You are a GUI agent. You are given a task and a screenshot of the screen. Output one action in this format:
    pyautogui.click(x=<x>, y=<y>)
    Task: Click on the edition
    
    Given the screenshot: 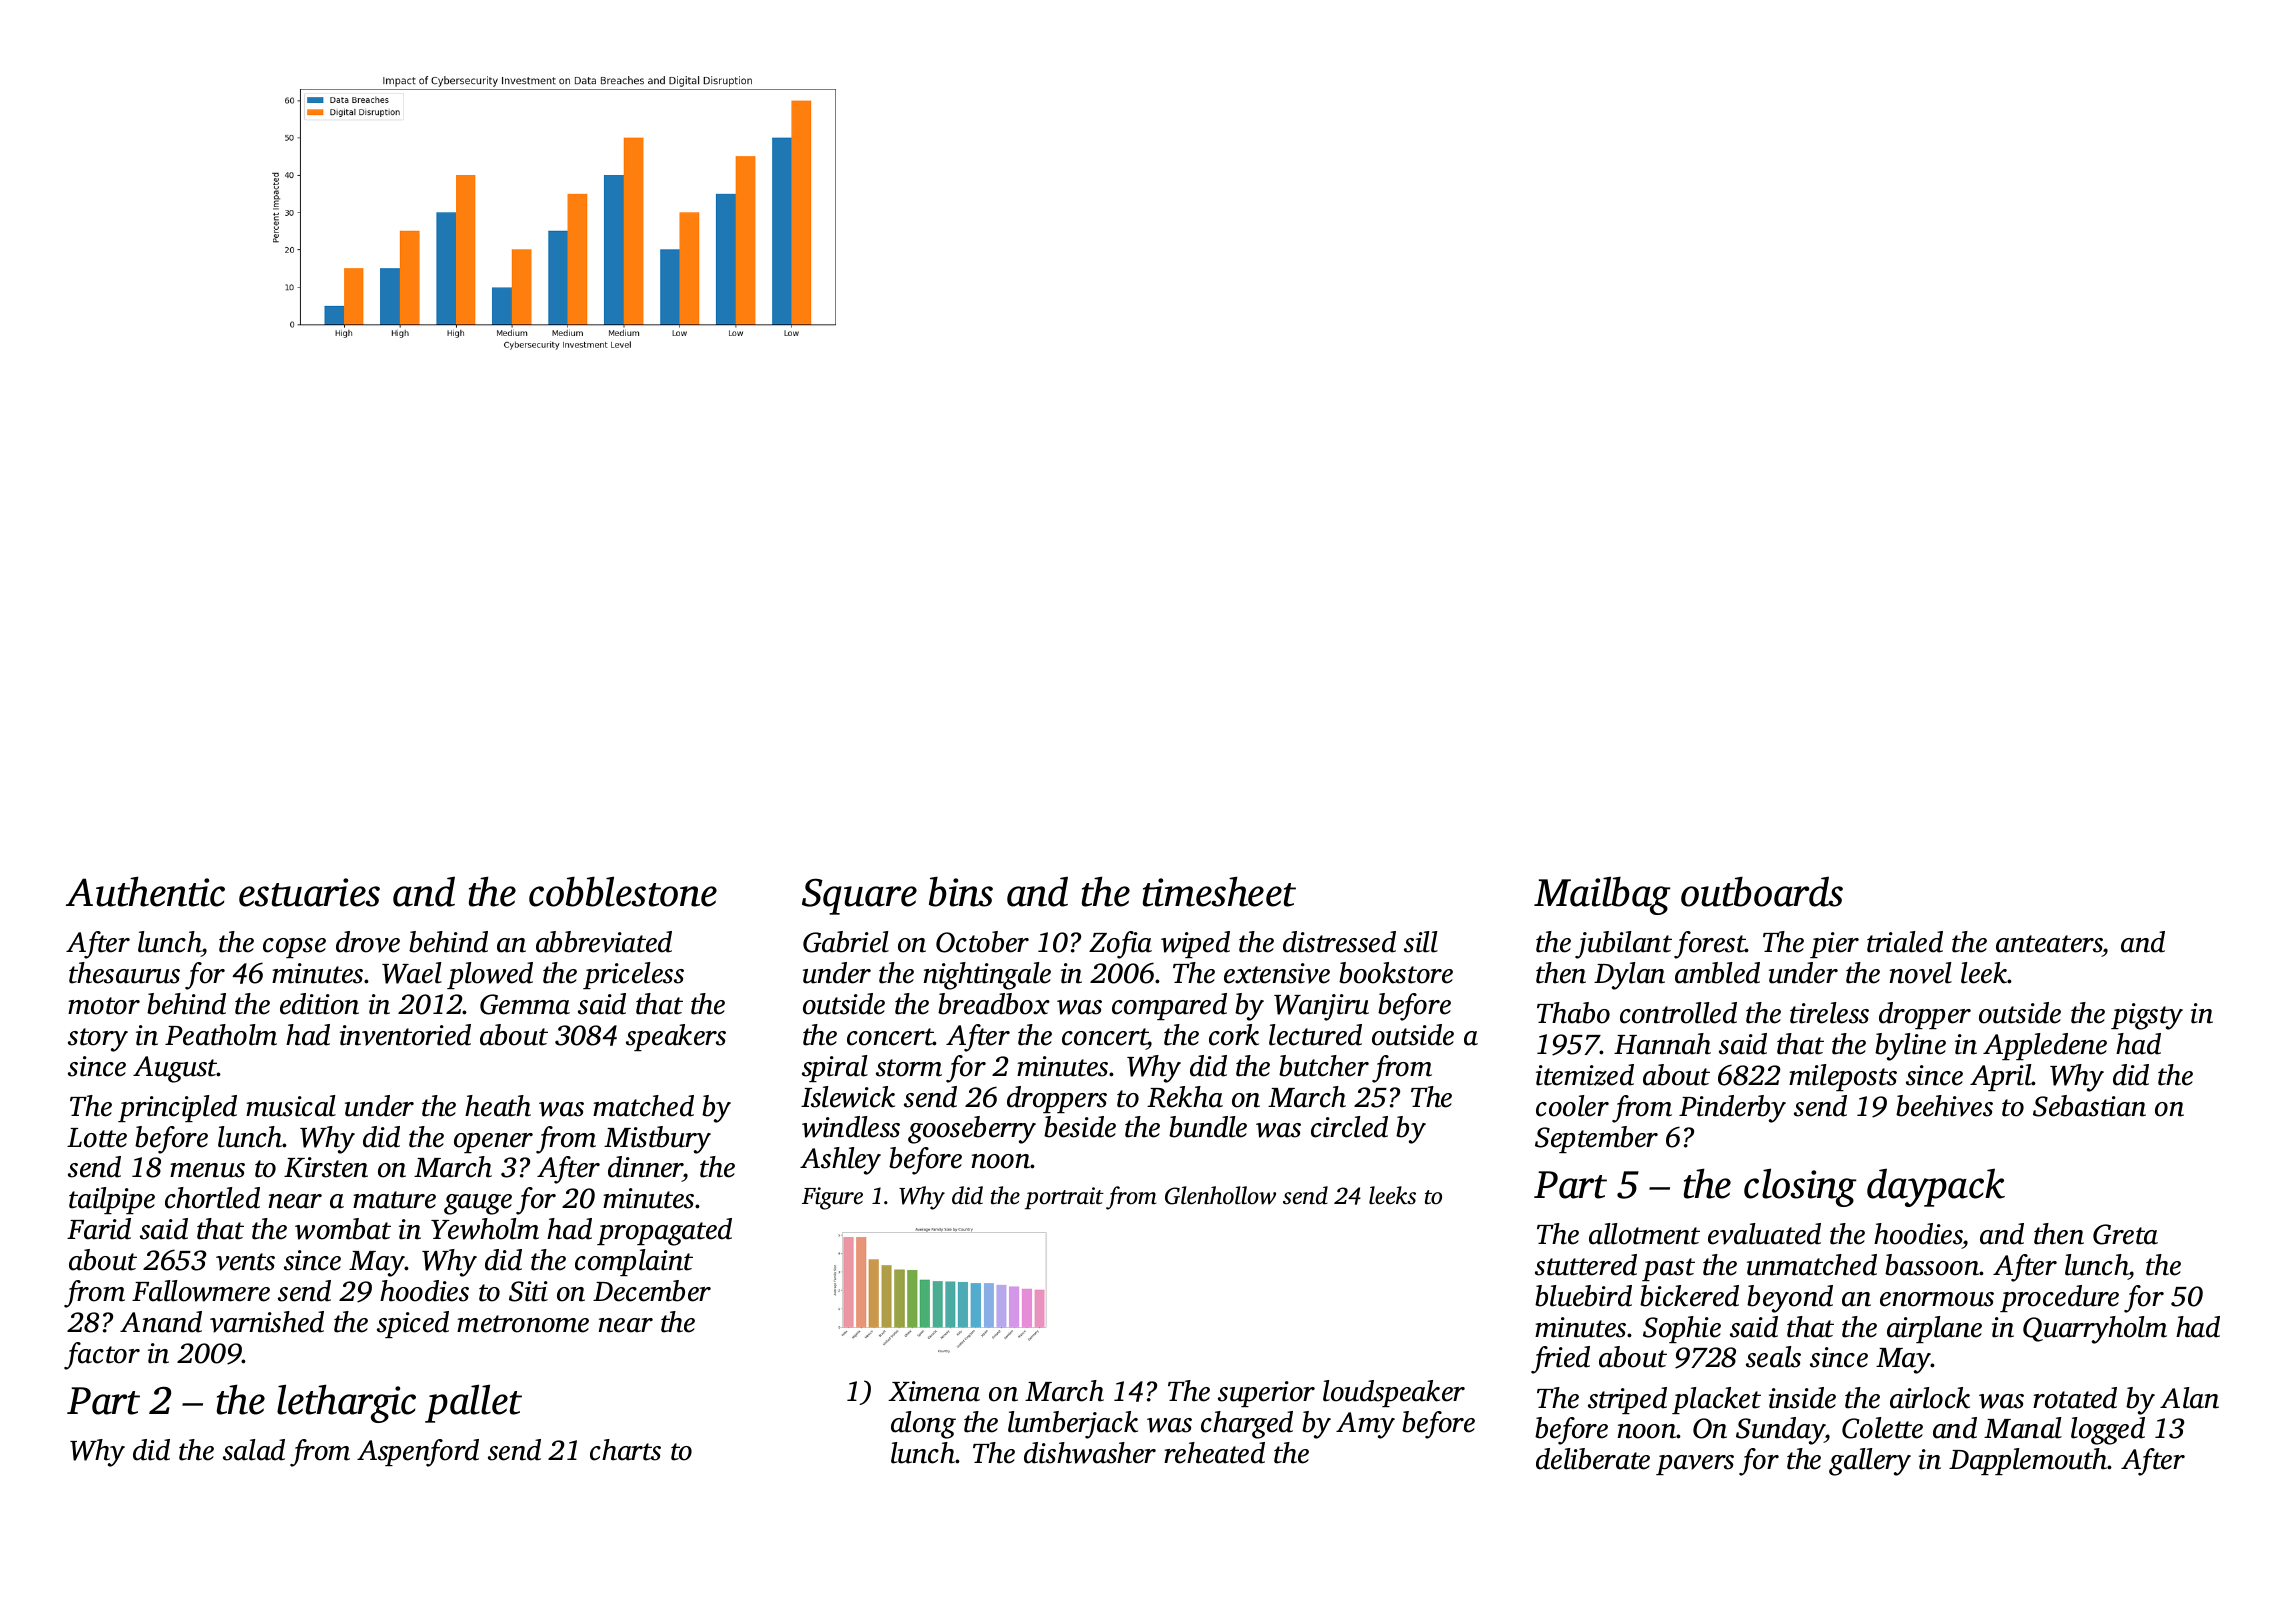 What is the action you would take?
    pyautogui.click(x=319, y=1004)
